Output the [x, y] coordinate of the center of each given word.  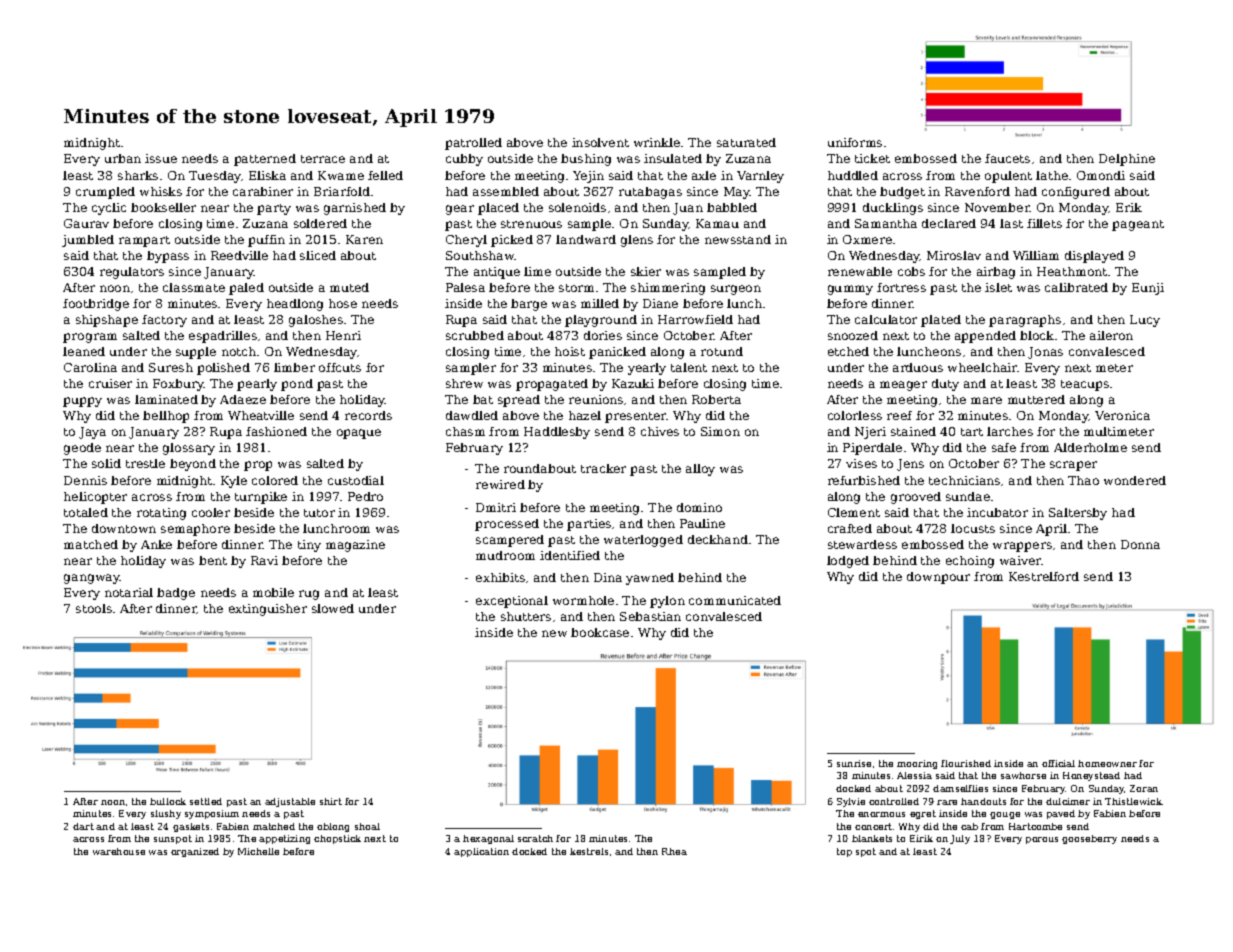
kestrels [589, 851]
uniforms [855, 142]
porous [1042, 840]
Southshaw [480, 255]
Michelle [258, 851]
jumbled [88, 241]
